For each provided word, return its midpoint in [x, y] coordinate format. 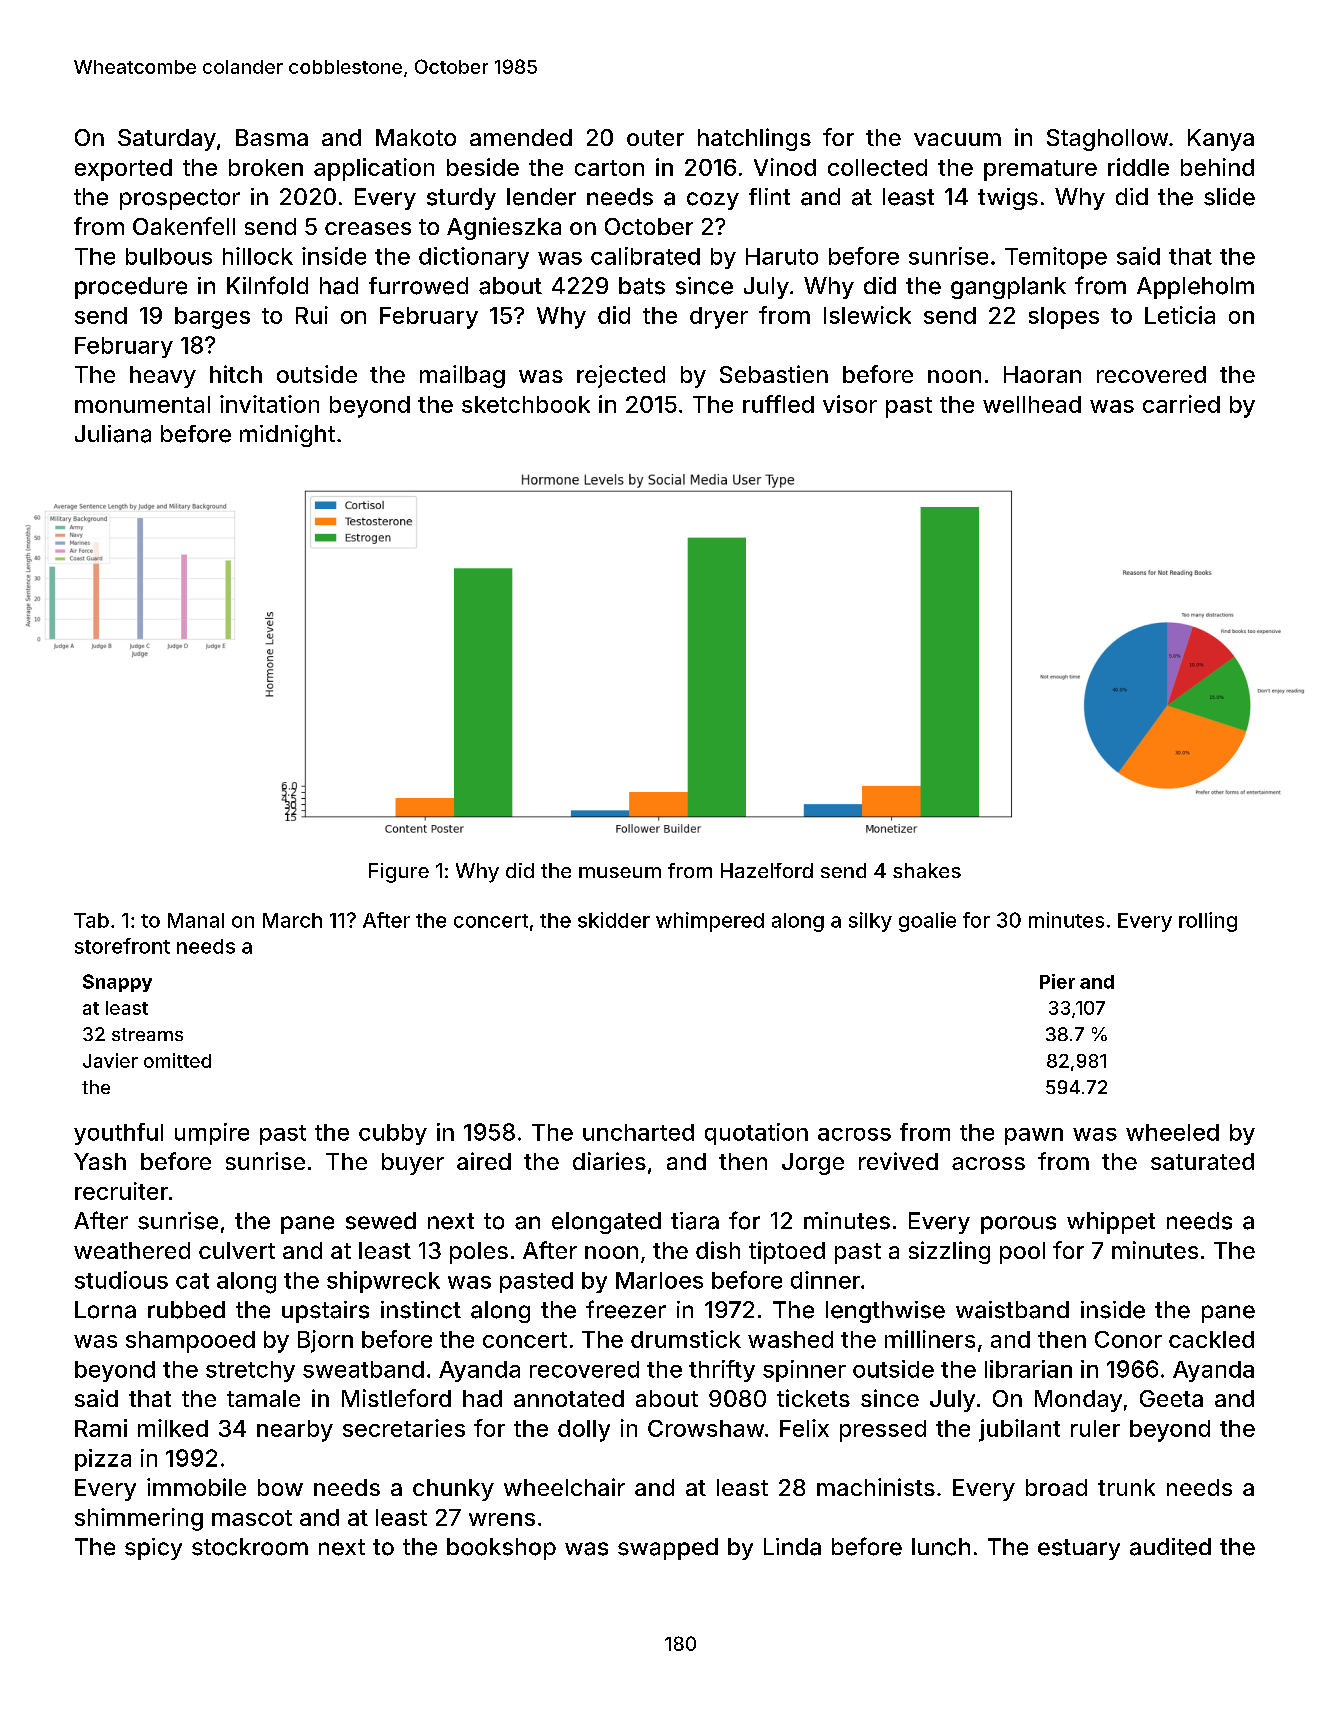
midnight [287, 436]
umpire [212, 1134]
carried [1181, 404]
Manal [196, 920]
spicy [153, 1549]
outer [655, 138]
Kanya [1221, 140]
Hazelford [767, 870]
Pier [1057, 981]
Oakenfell [184, 226]
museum [620, 872]
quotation [756, 1134]
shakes [927, 870]
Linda [792, 1547]
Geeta [1171, 1398]
